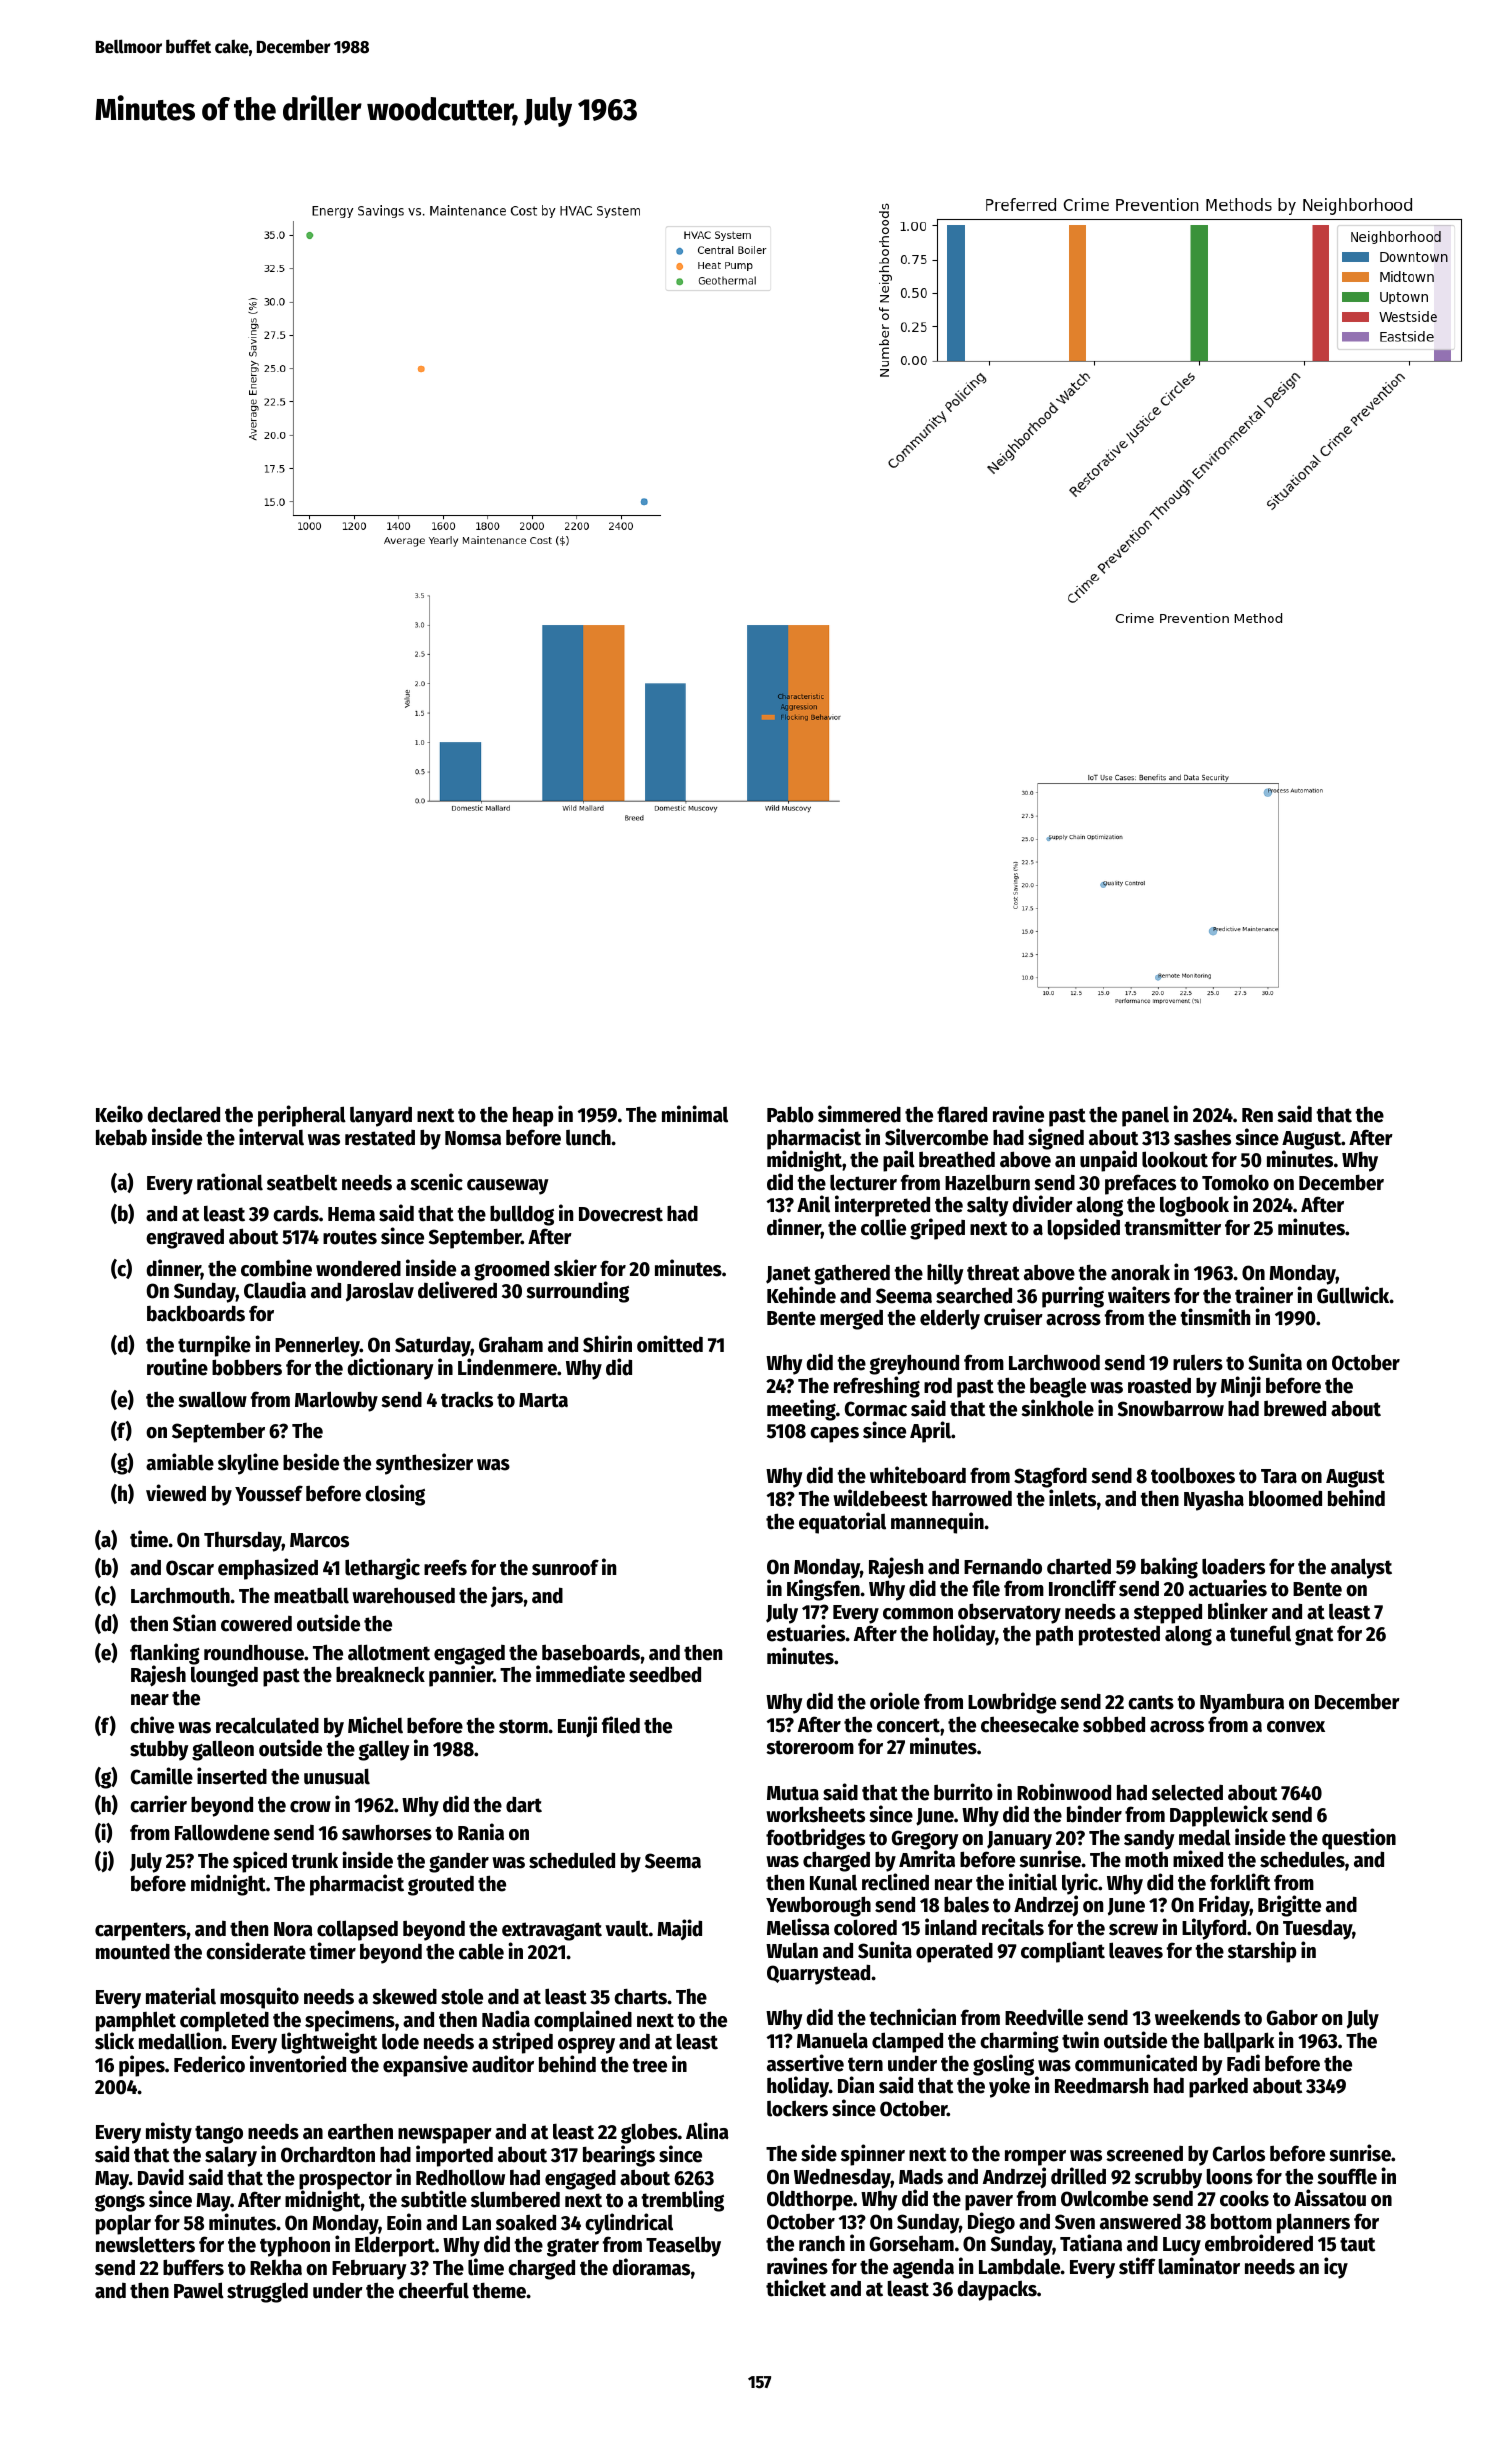 The width and height of the screenshot is (1496, 2464). What do you see at coordinates (1094, 1814) in the screenshot?
I see `binder` at bounding box center [1094, 1814].
